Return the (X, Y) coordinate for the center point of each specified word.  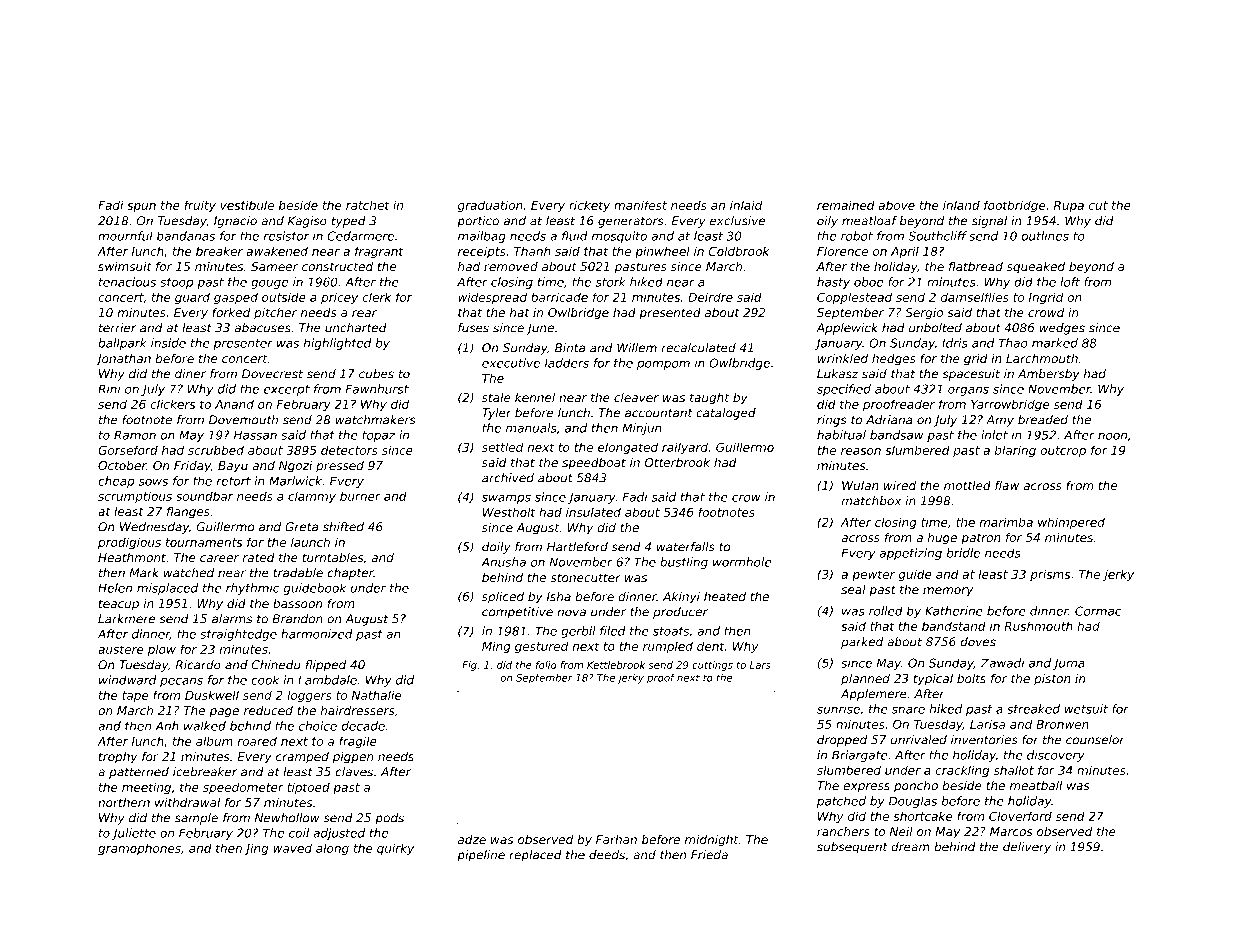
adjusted (339, 834)
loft (1070, 282)
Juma (1069, 664)
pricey (339, 298)
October (122, 465)
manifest (640, 205)
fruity (200, 206)
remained (846, 205)
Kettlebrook (616, 665)
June (540, 329)
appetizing (911, 554)
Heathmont (132, 557)
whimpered (1071, 523)
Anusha (503, 562)
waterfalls (686, 547)
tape (135, 696)
